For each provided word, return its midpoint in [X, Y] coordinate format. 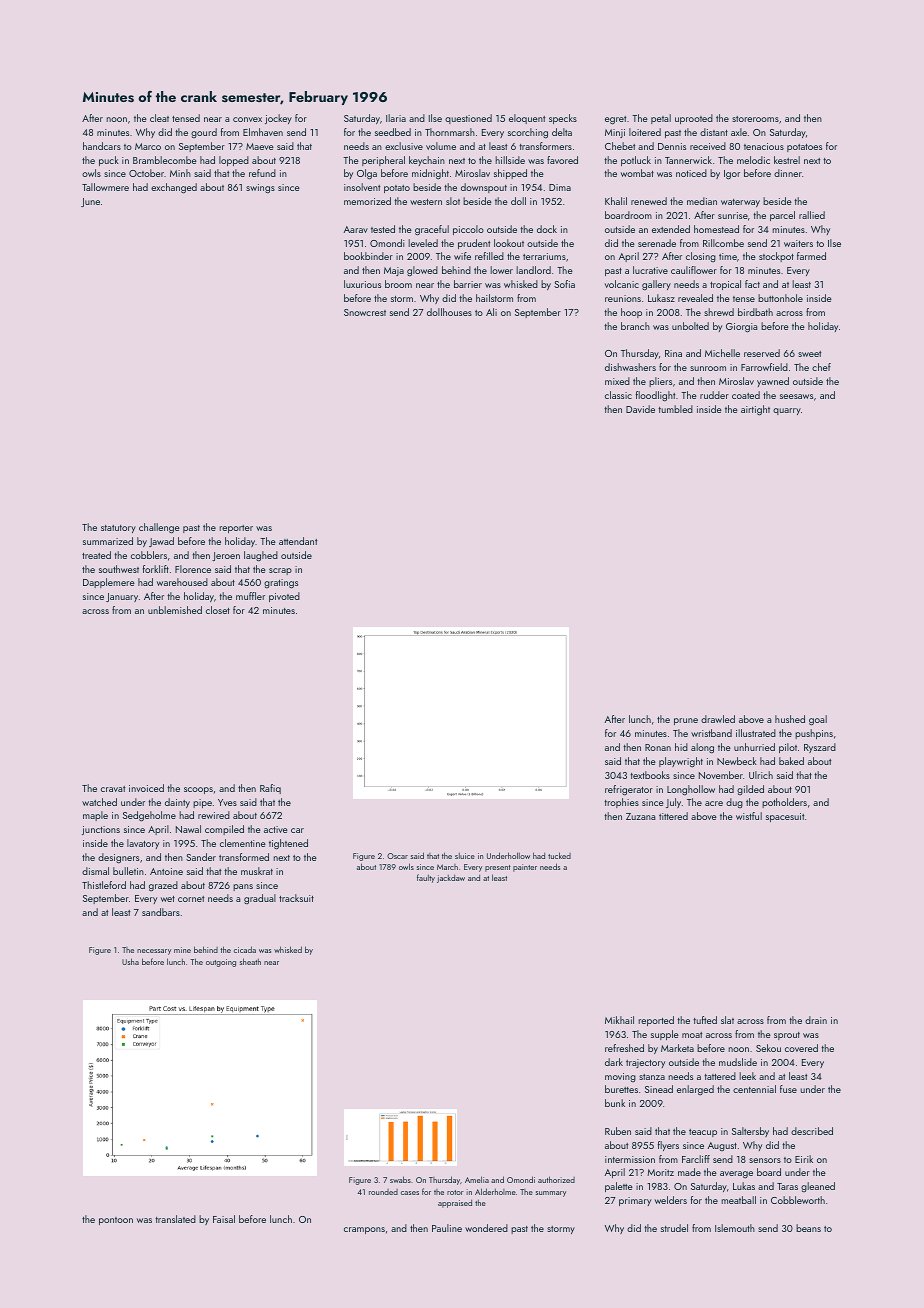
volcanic [622, 284]
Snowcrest [365, 312]
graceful [432, 230]
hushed [790, 719]
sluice [465, 856]
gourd [204, 133]
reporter [236, 529]
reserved [762, 353]
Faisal [224, 1219]
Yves [227, 802]
